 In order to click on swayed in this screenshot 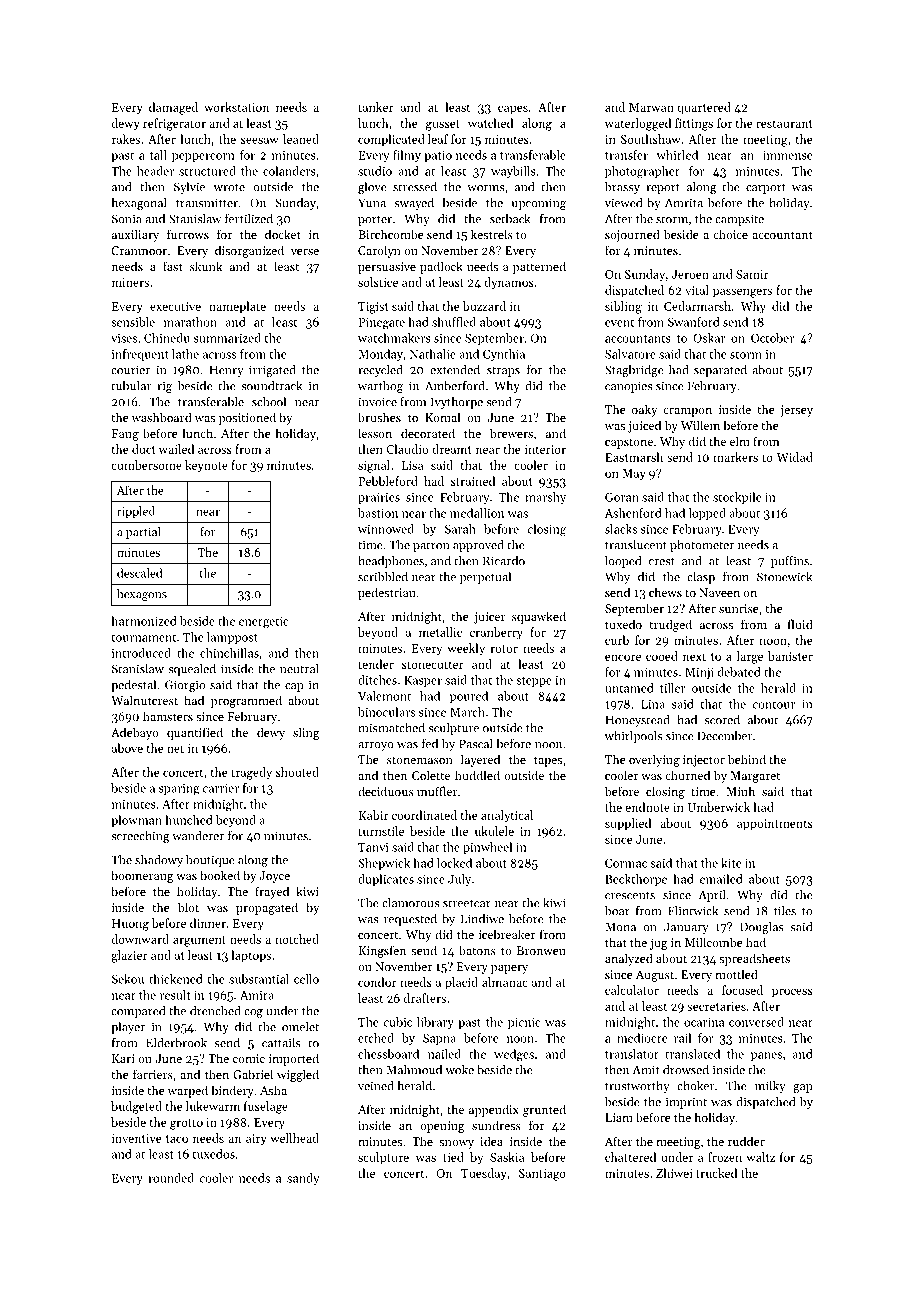, I will do `click(414, 204)`.
